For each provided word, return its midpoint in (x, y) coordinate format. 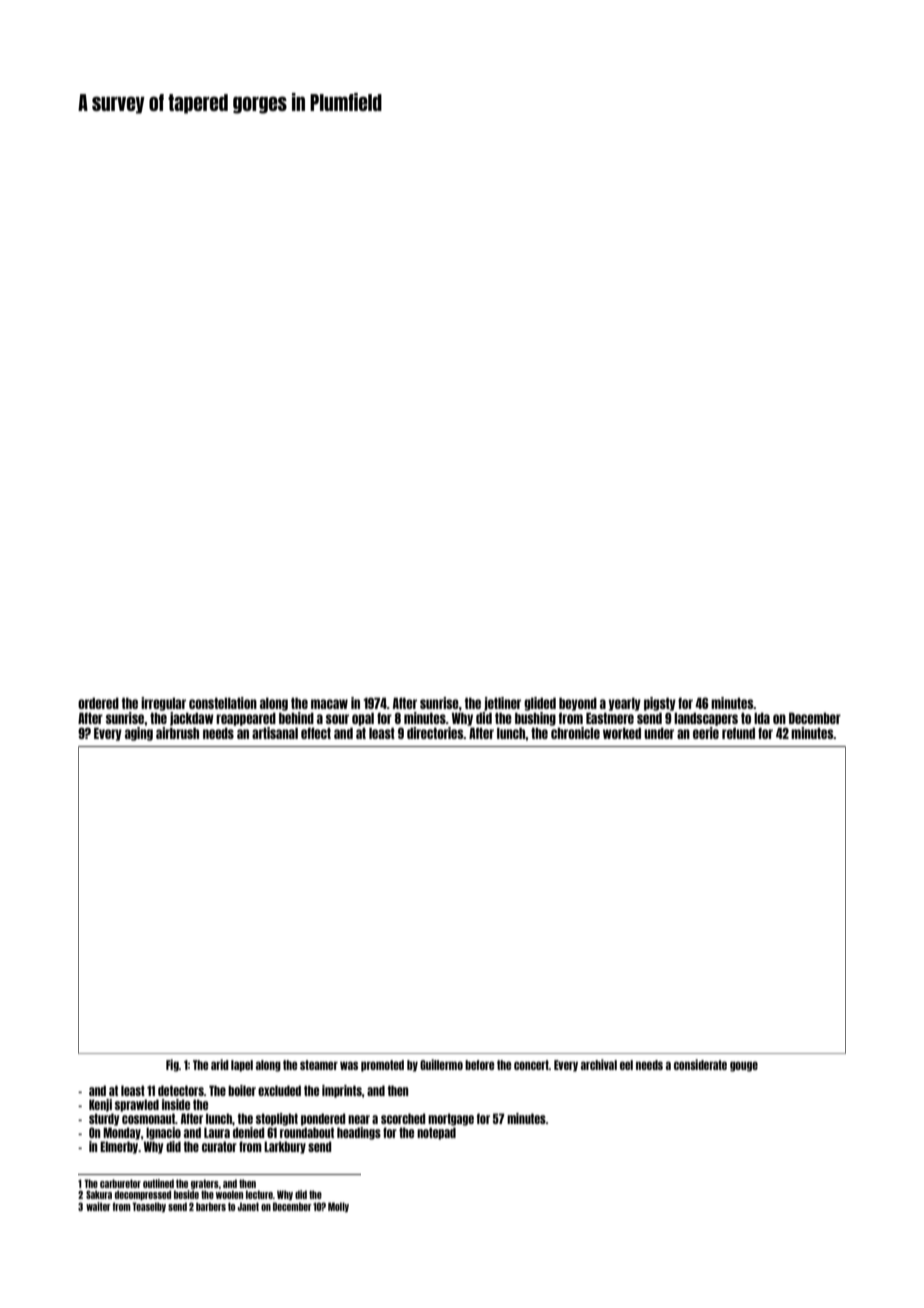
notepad (436, 1133)
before (479, 1065)
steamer (319, 1065)
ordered (98, 703)
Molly (338, 1207)
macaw (329, 704)
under (659, 733)
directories (435, 733)
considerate (700, 1064)
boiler (242, 1090)
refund (738, 733)
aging (139, 734)
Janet (248, 1206)
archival (599, 1064)
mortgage (451, 1119)
